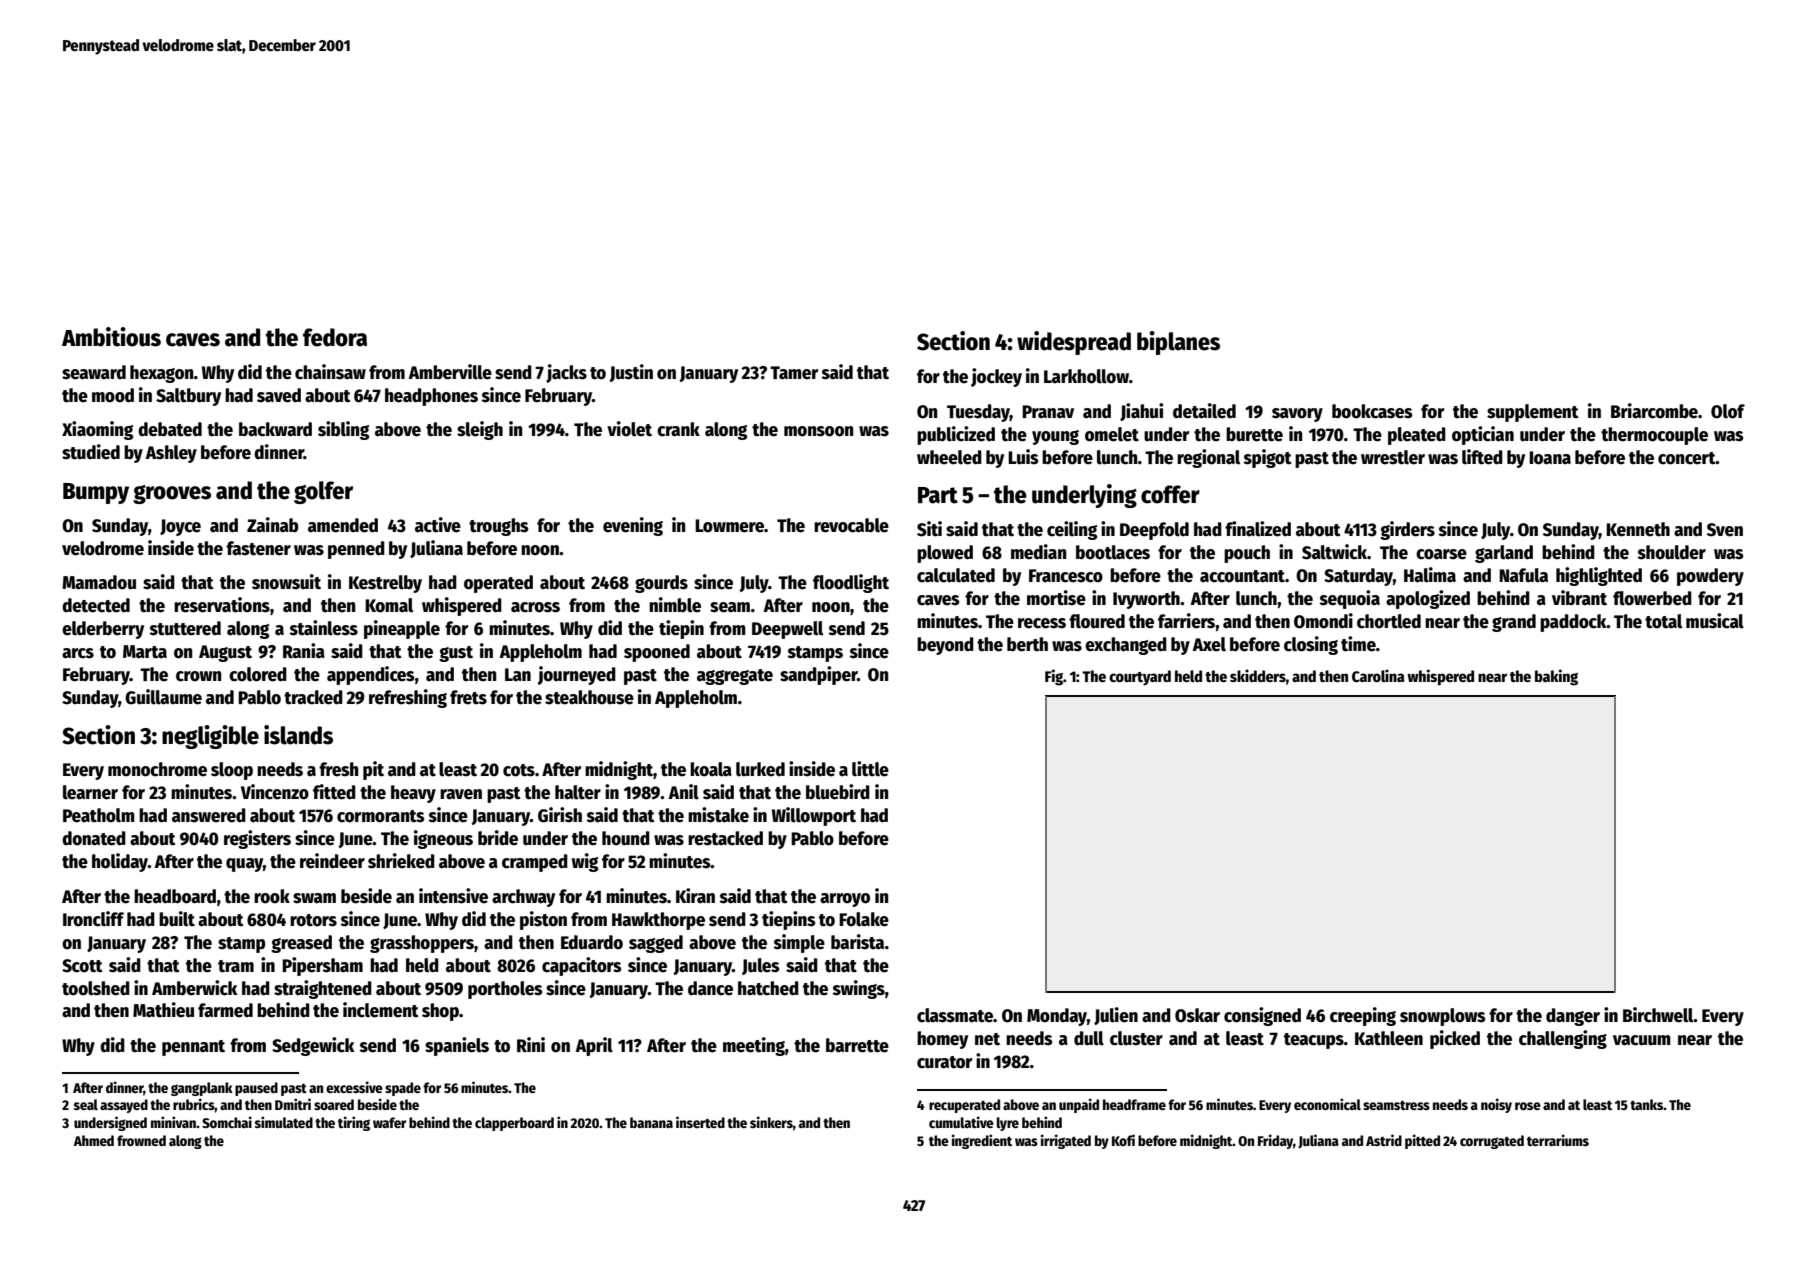 The image size is (1806, 1277). I want to click on donated, so click(94, 838).
